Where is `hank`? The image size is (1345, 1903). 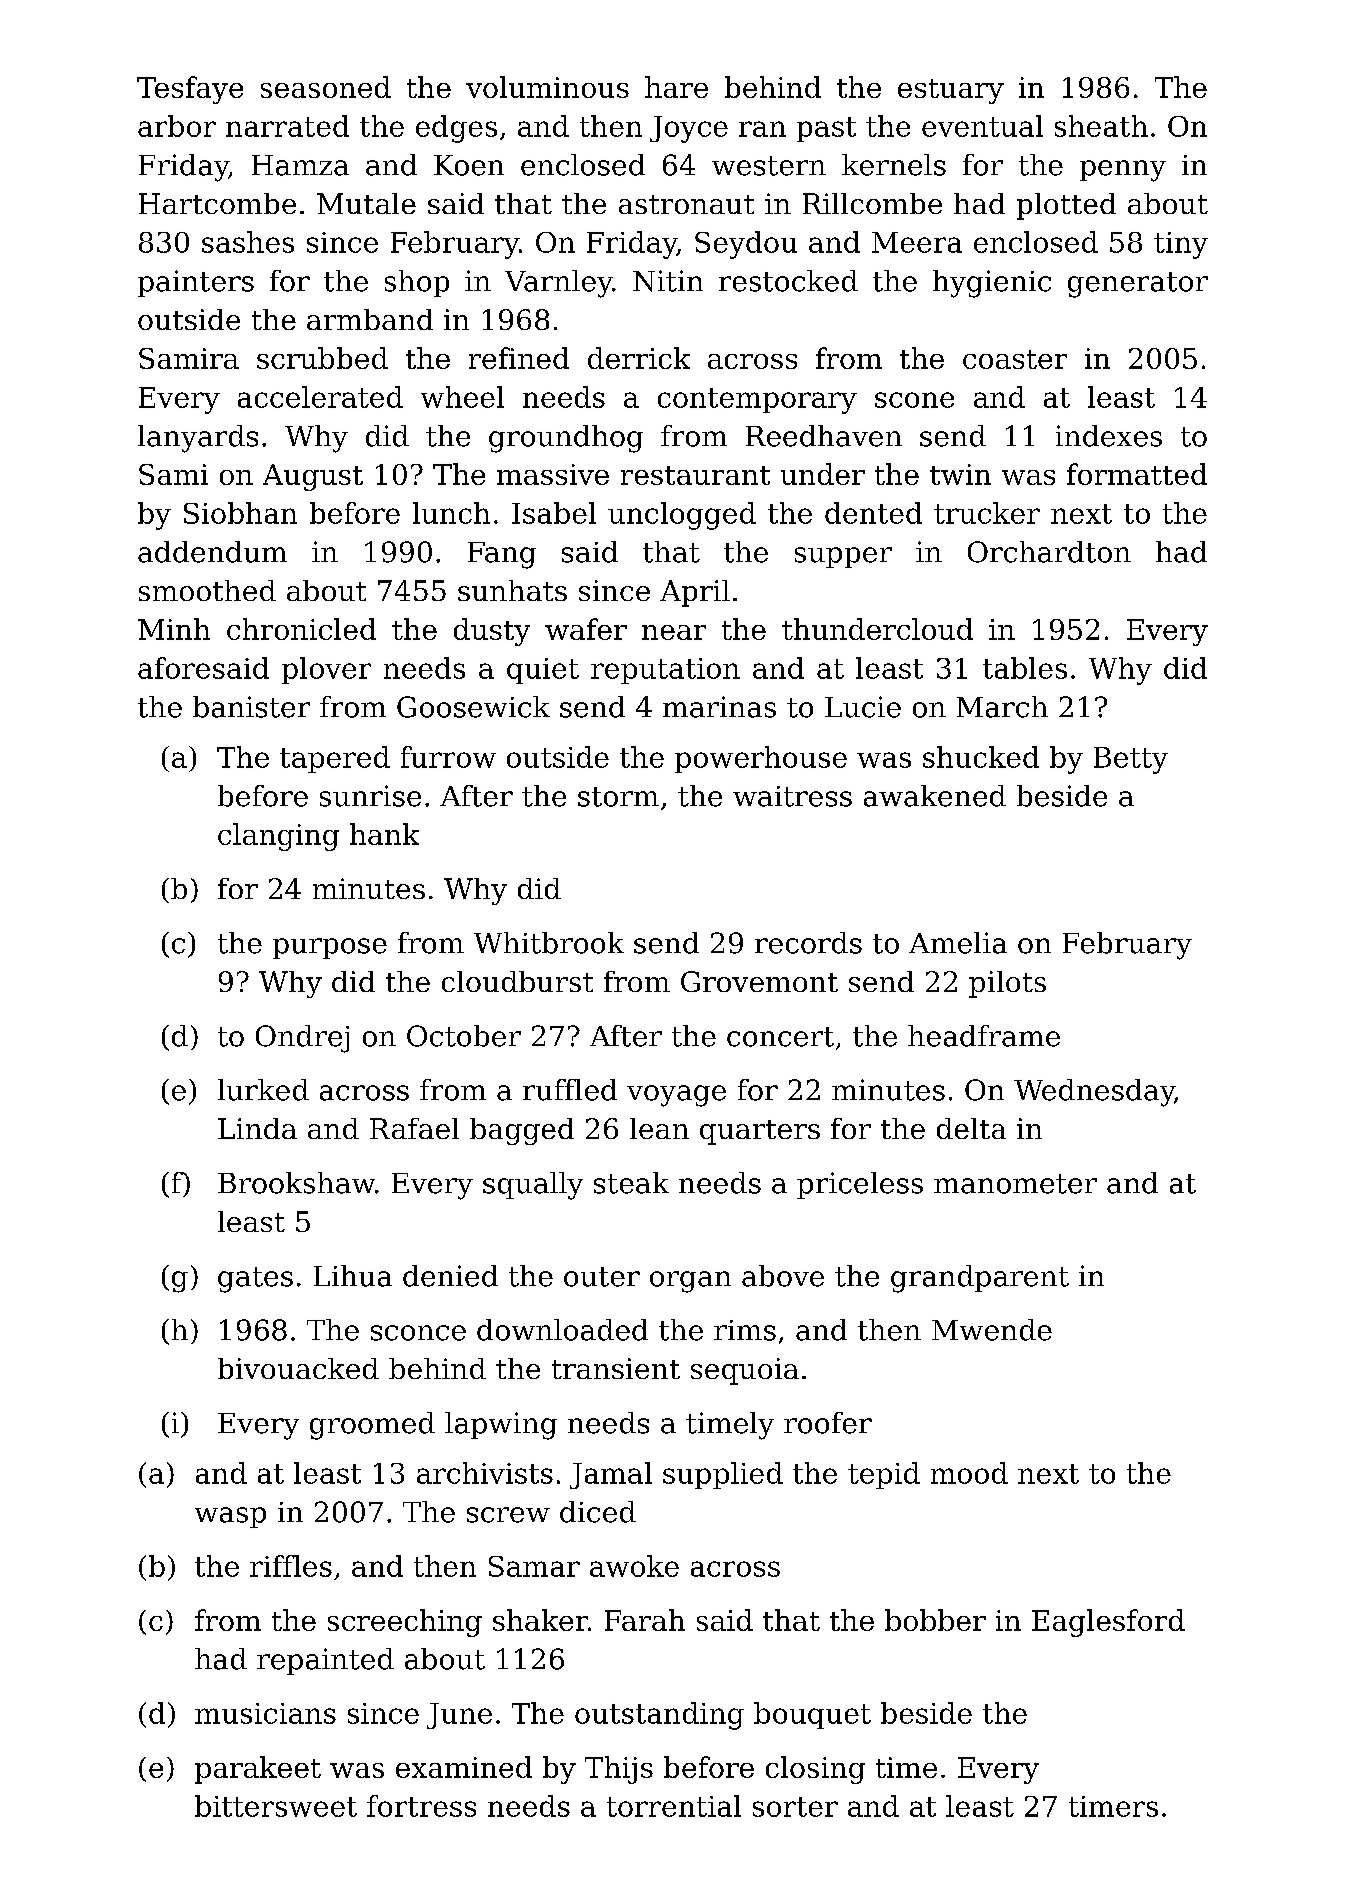
hank is located at coordinates (384, 834).
